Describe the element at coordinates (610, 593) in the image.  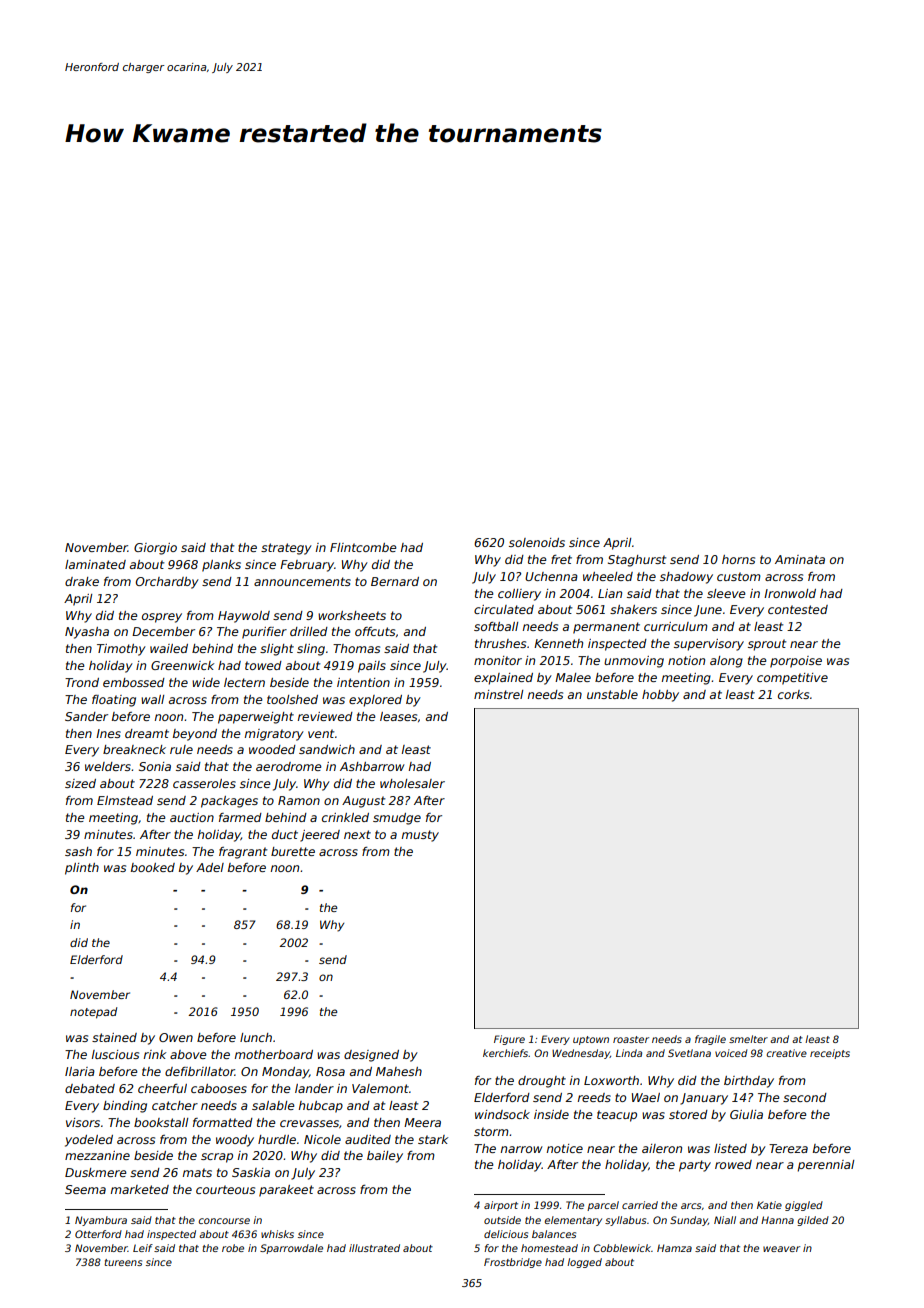
I see `Lian` at that location.
